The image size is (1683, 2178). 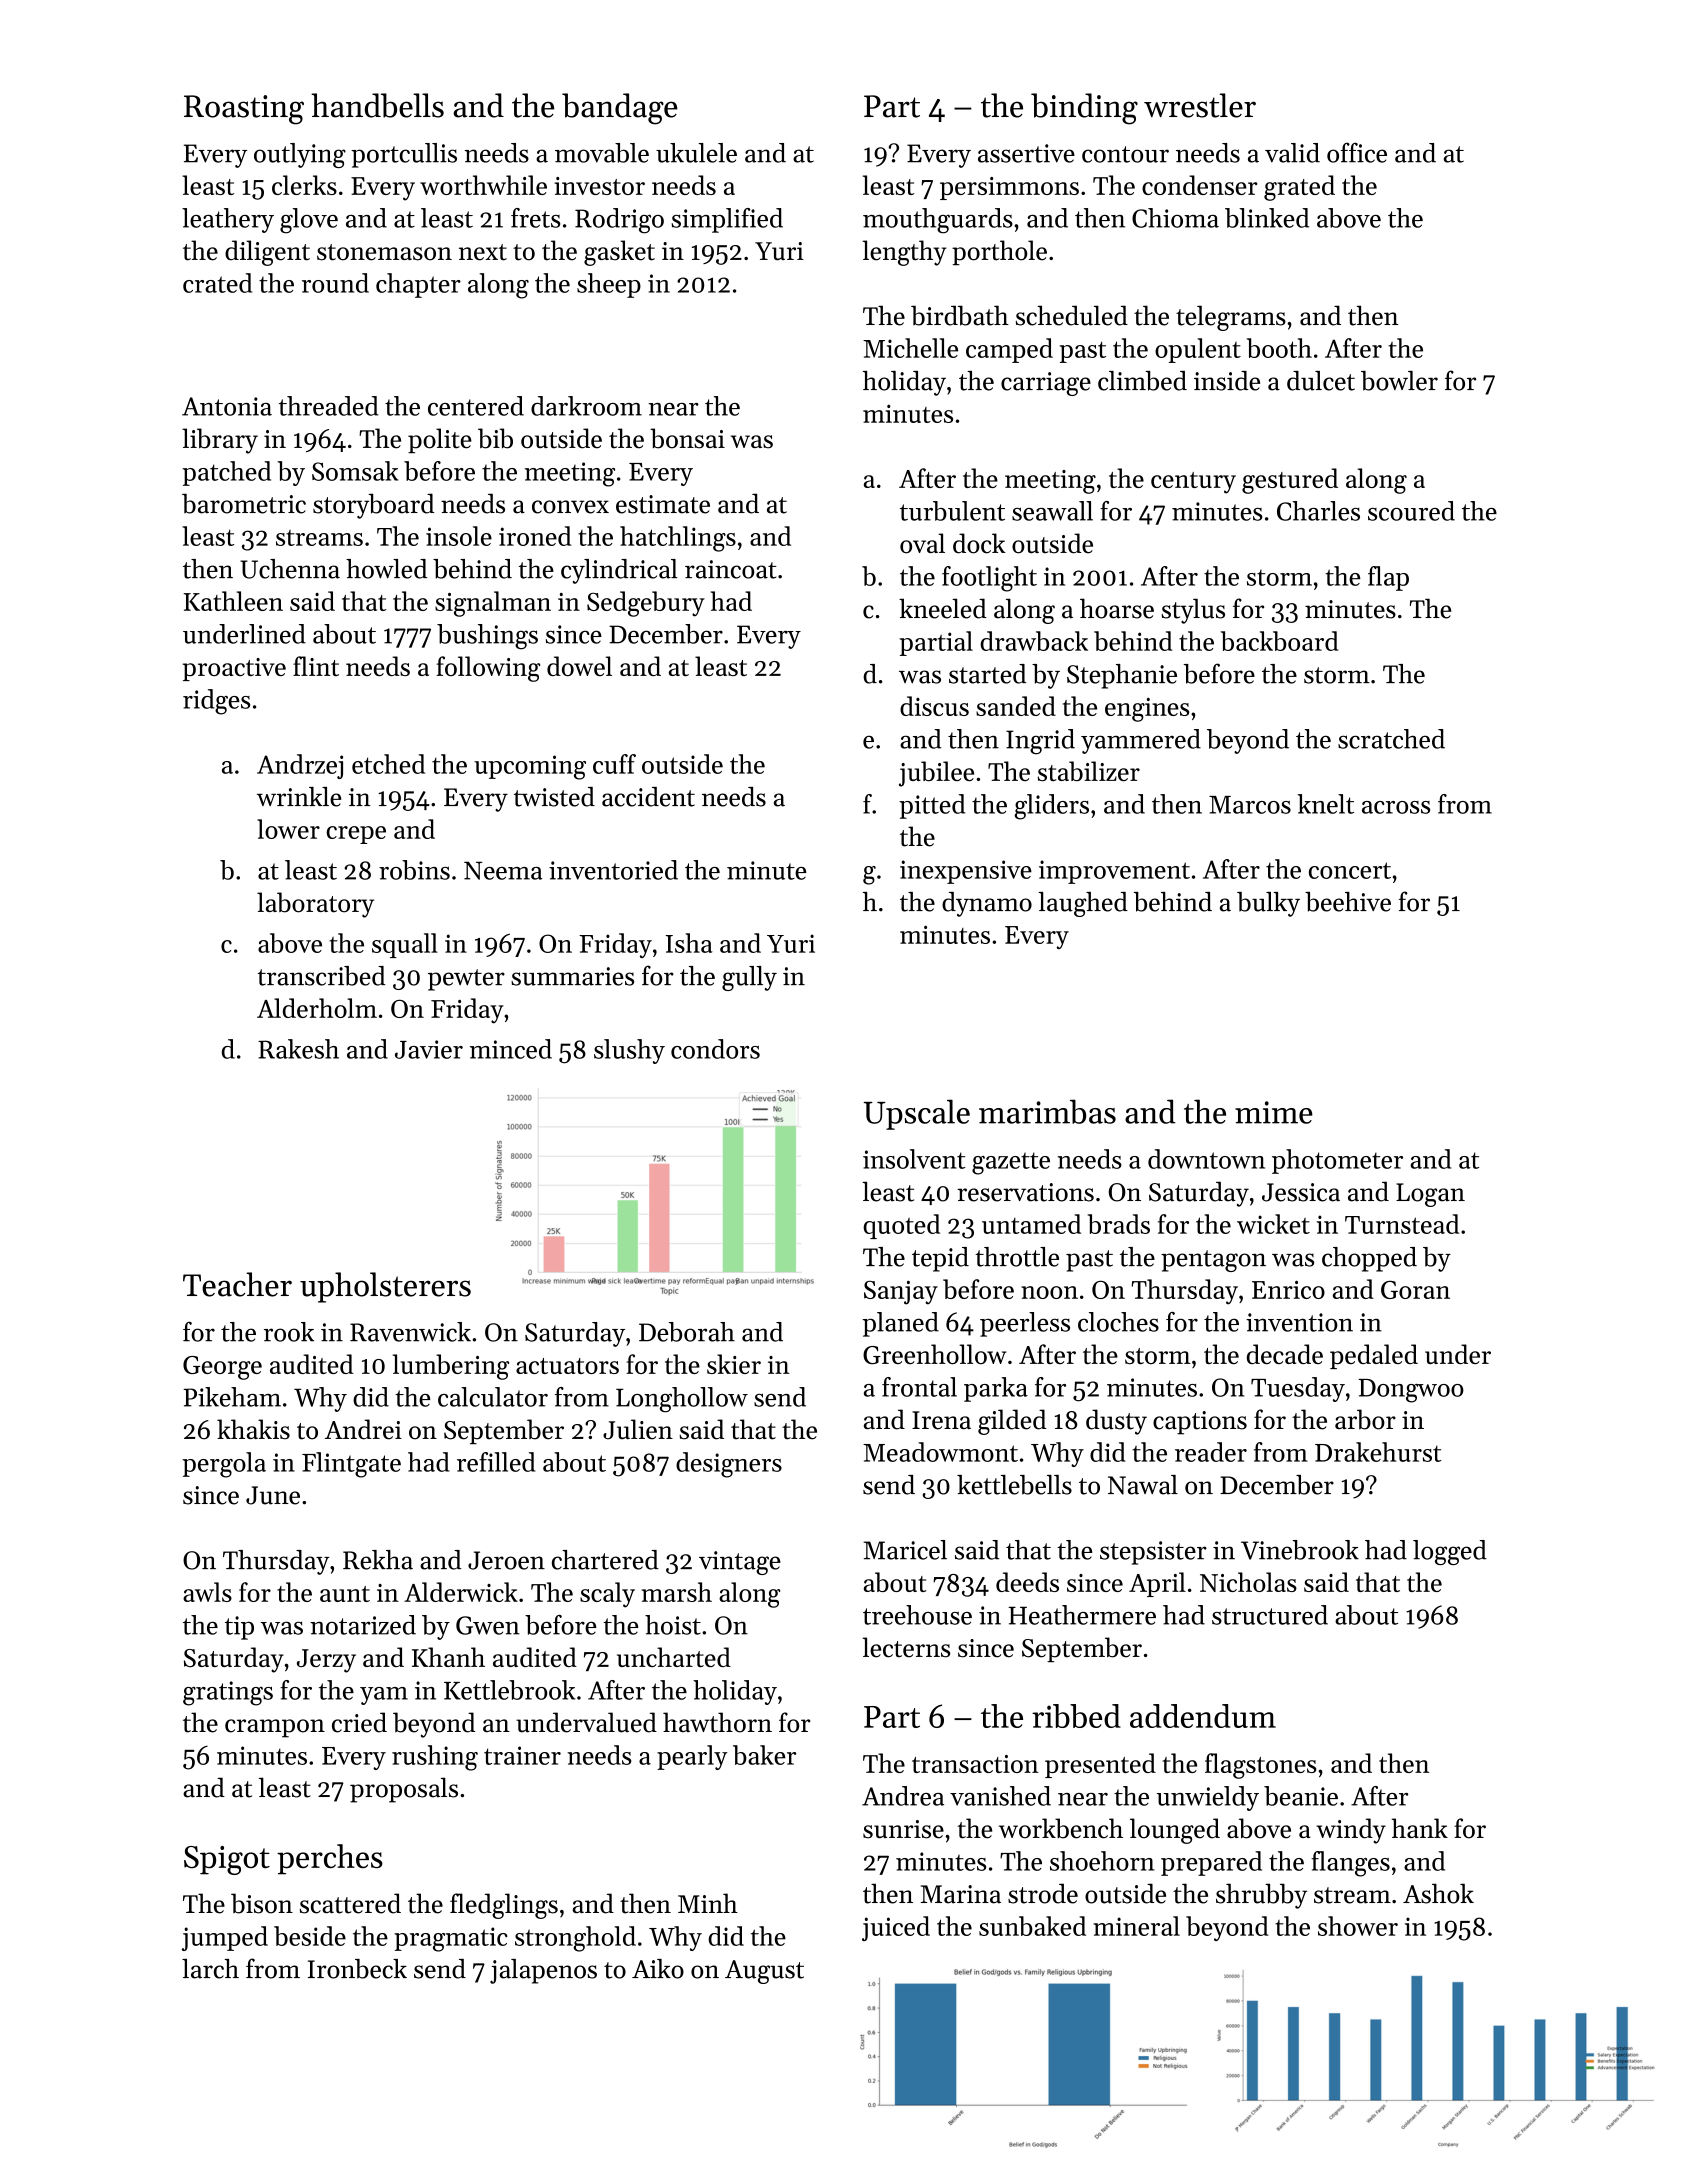 I want to click on wrestler, so click(x=1200, y=105).
